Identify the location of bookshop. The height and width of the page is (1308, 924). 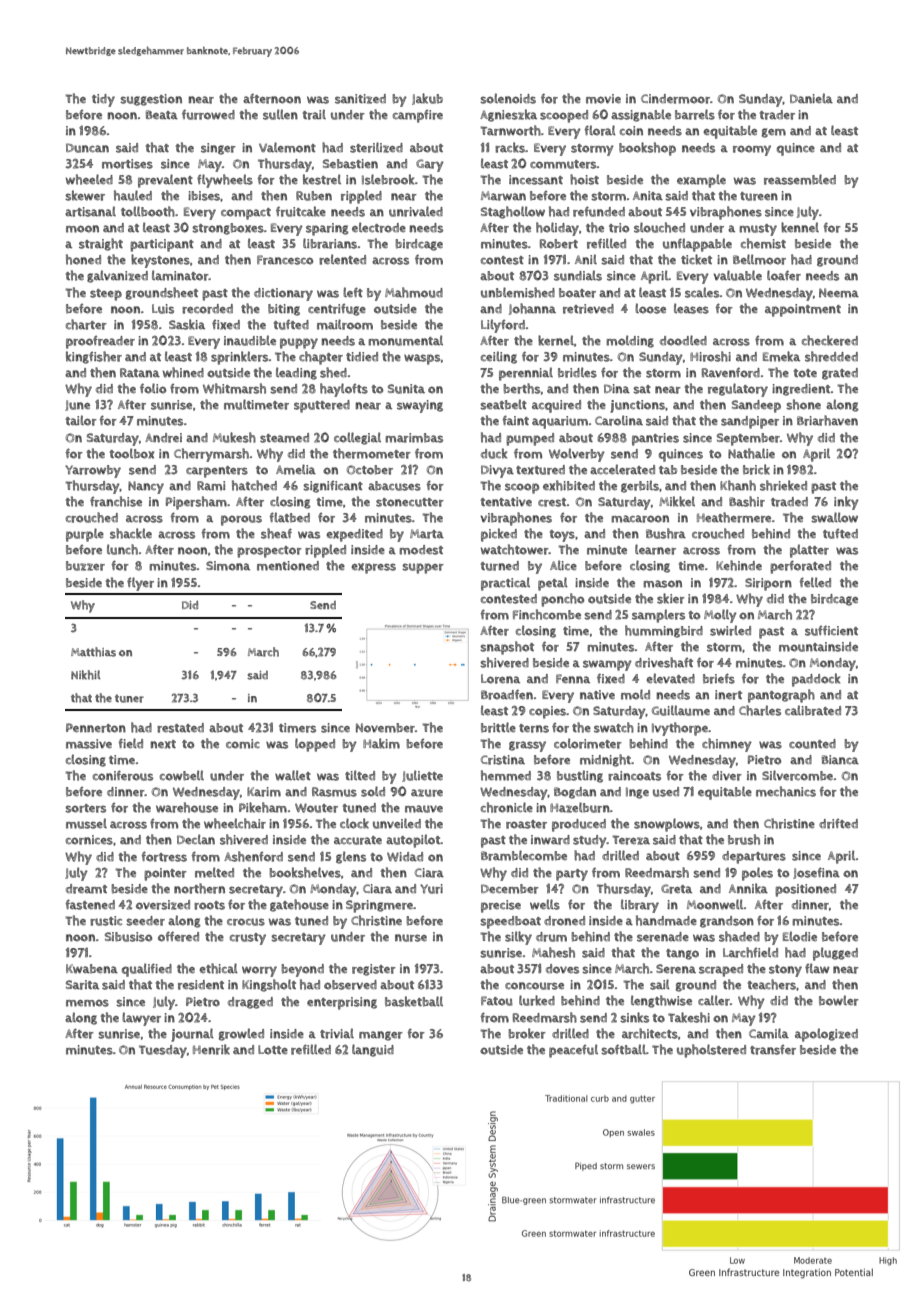
(647, 149).
